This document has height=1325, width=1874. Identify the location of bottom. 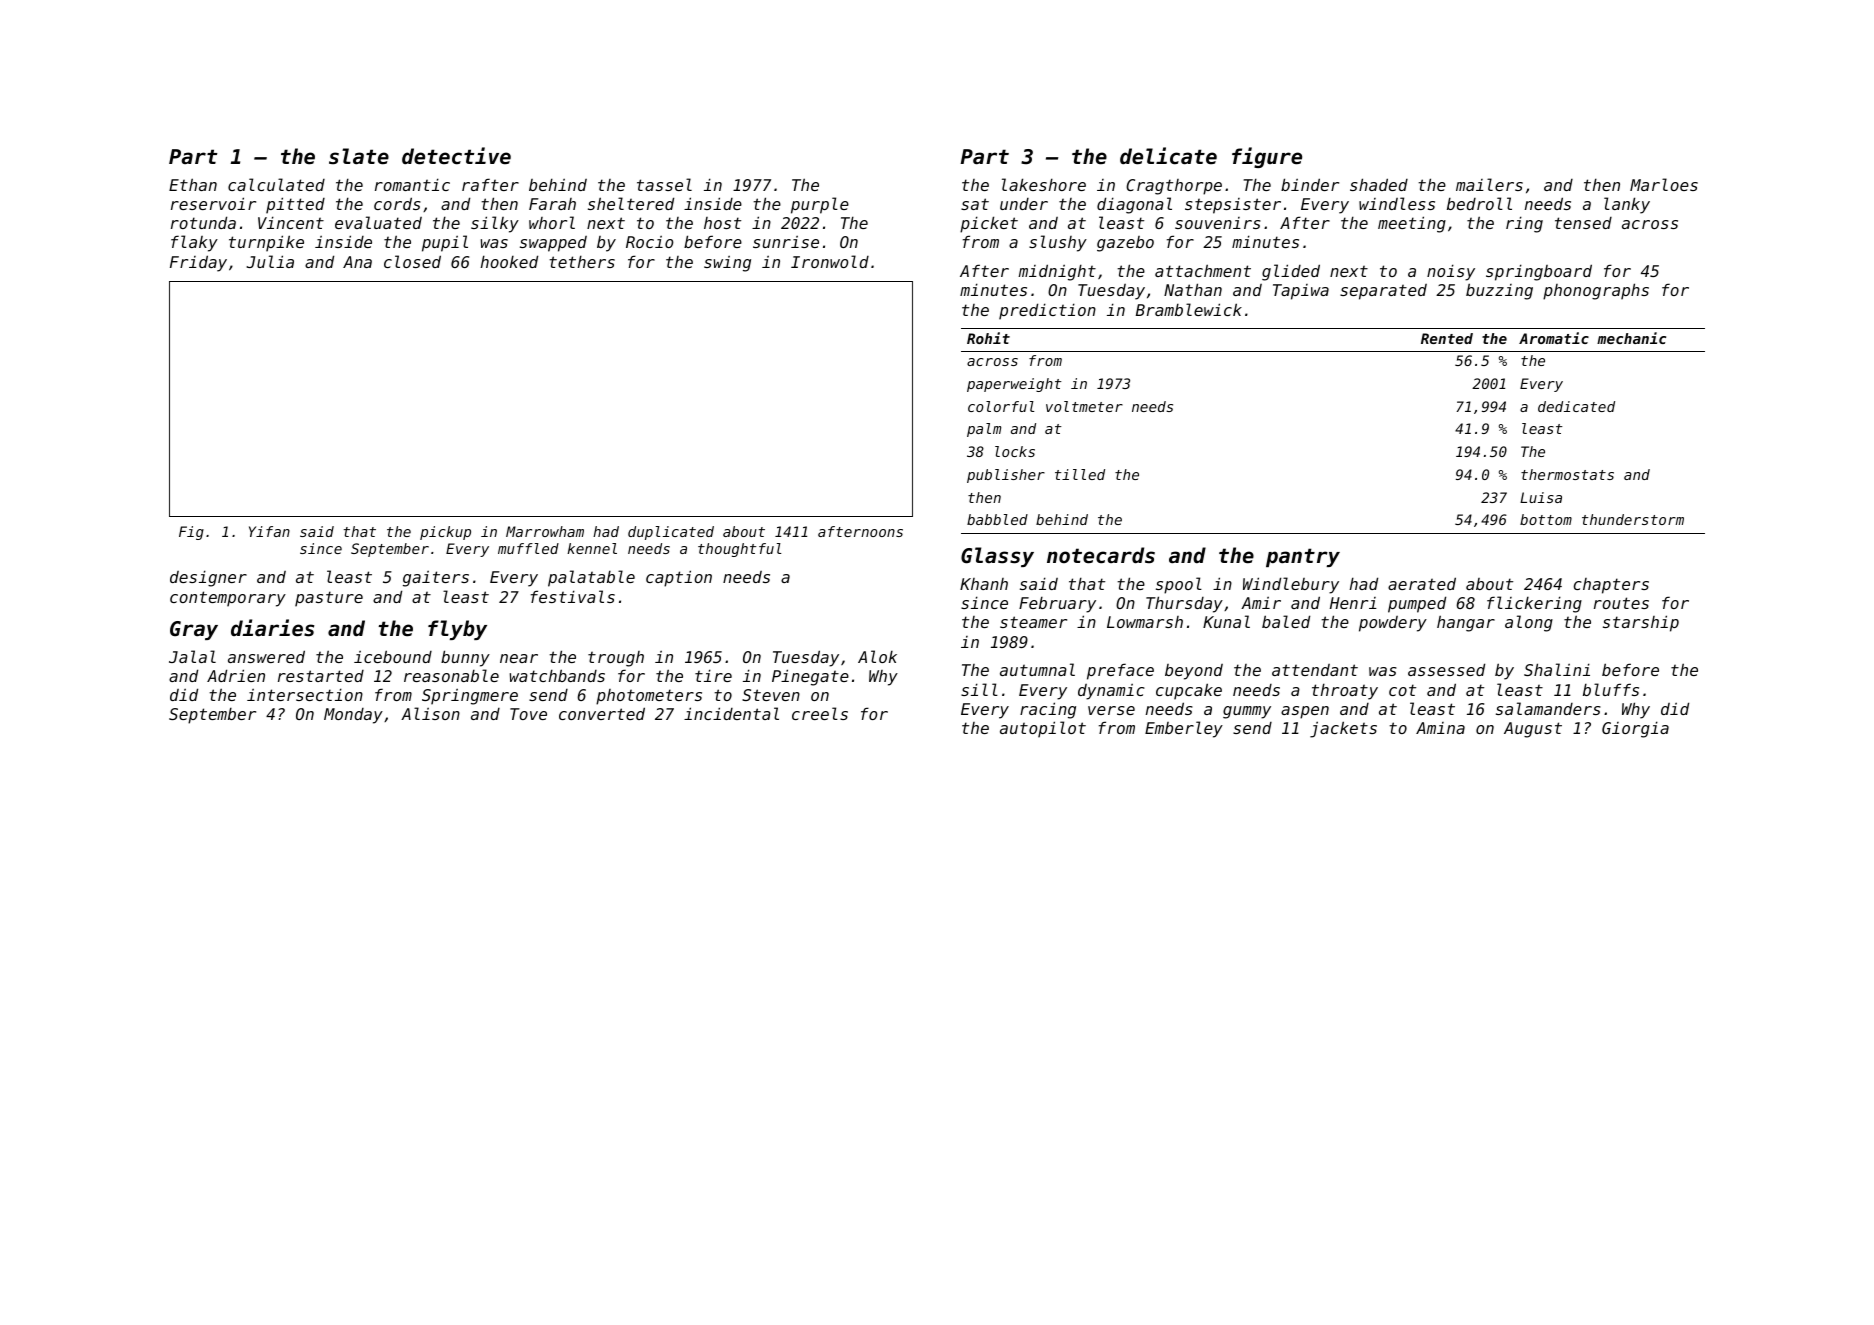
(1546, 519).
